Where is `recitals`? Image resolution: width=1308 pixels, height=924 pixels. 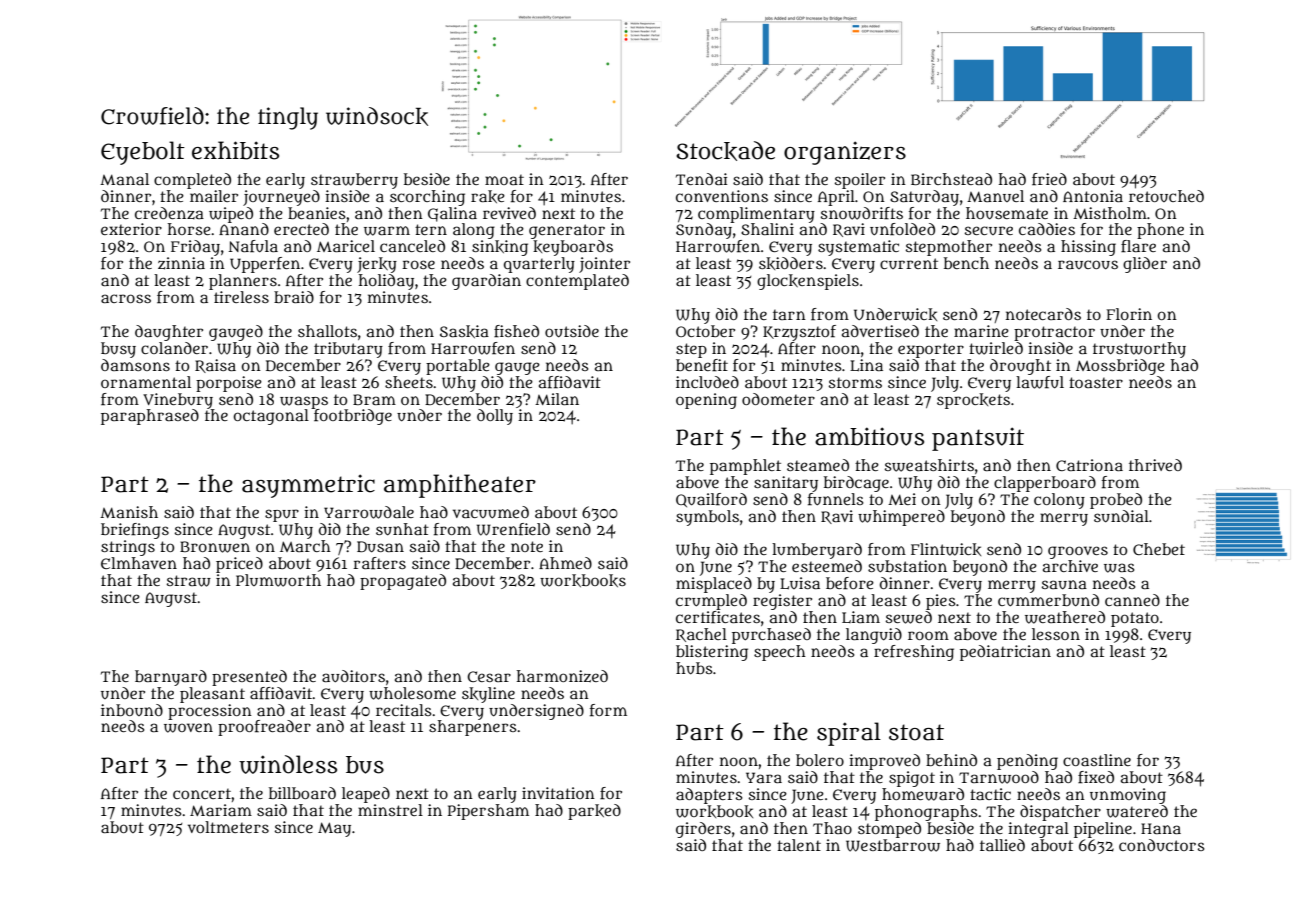
recitals is located at coordinates (404, 710).
